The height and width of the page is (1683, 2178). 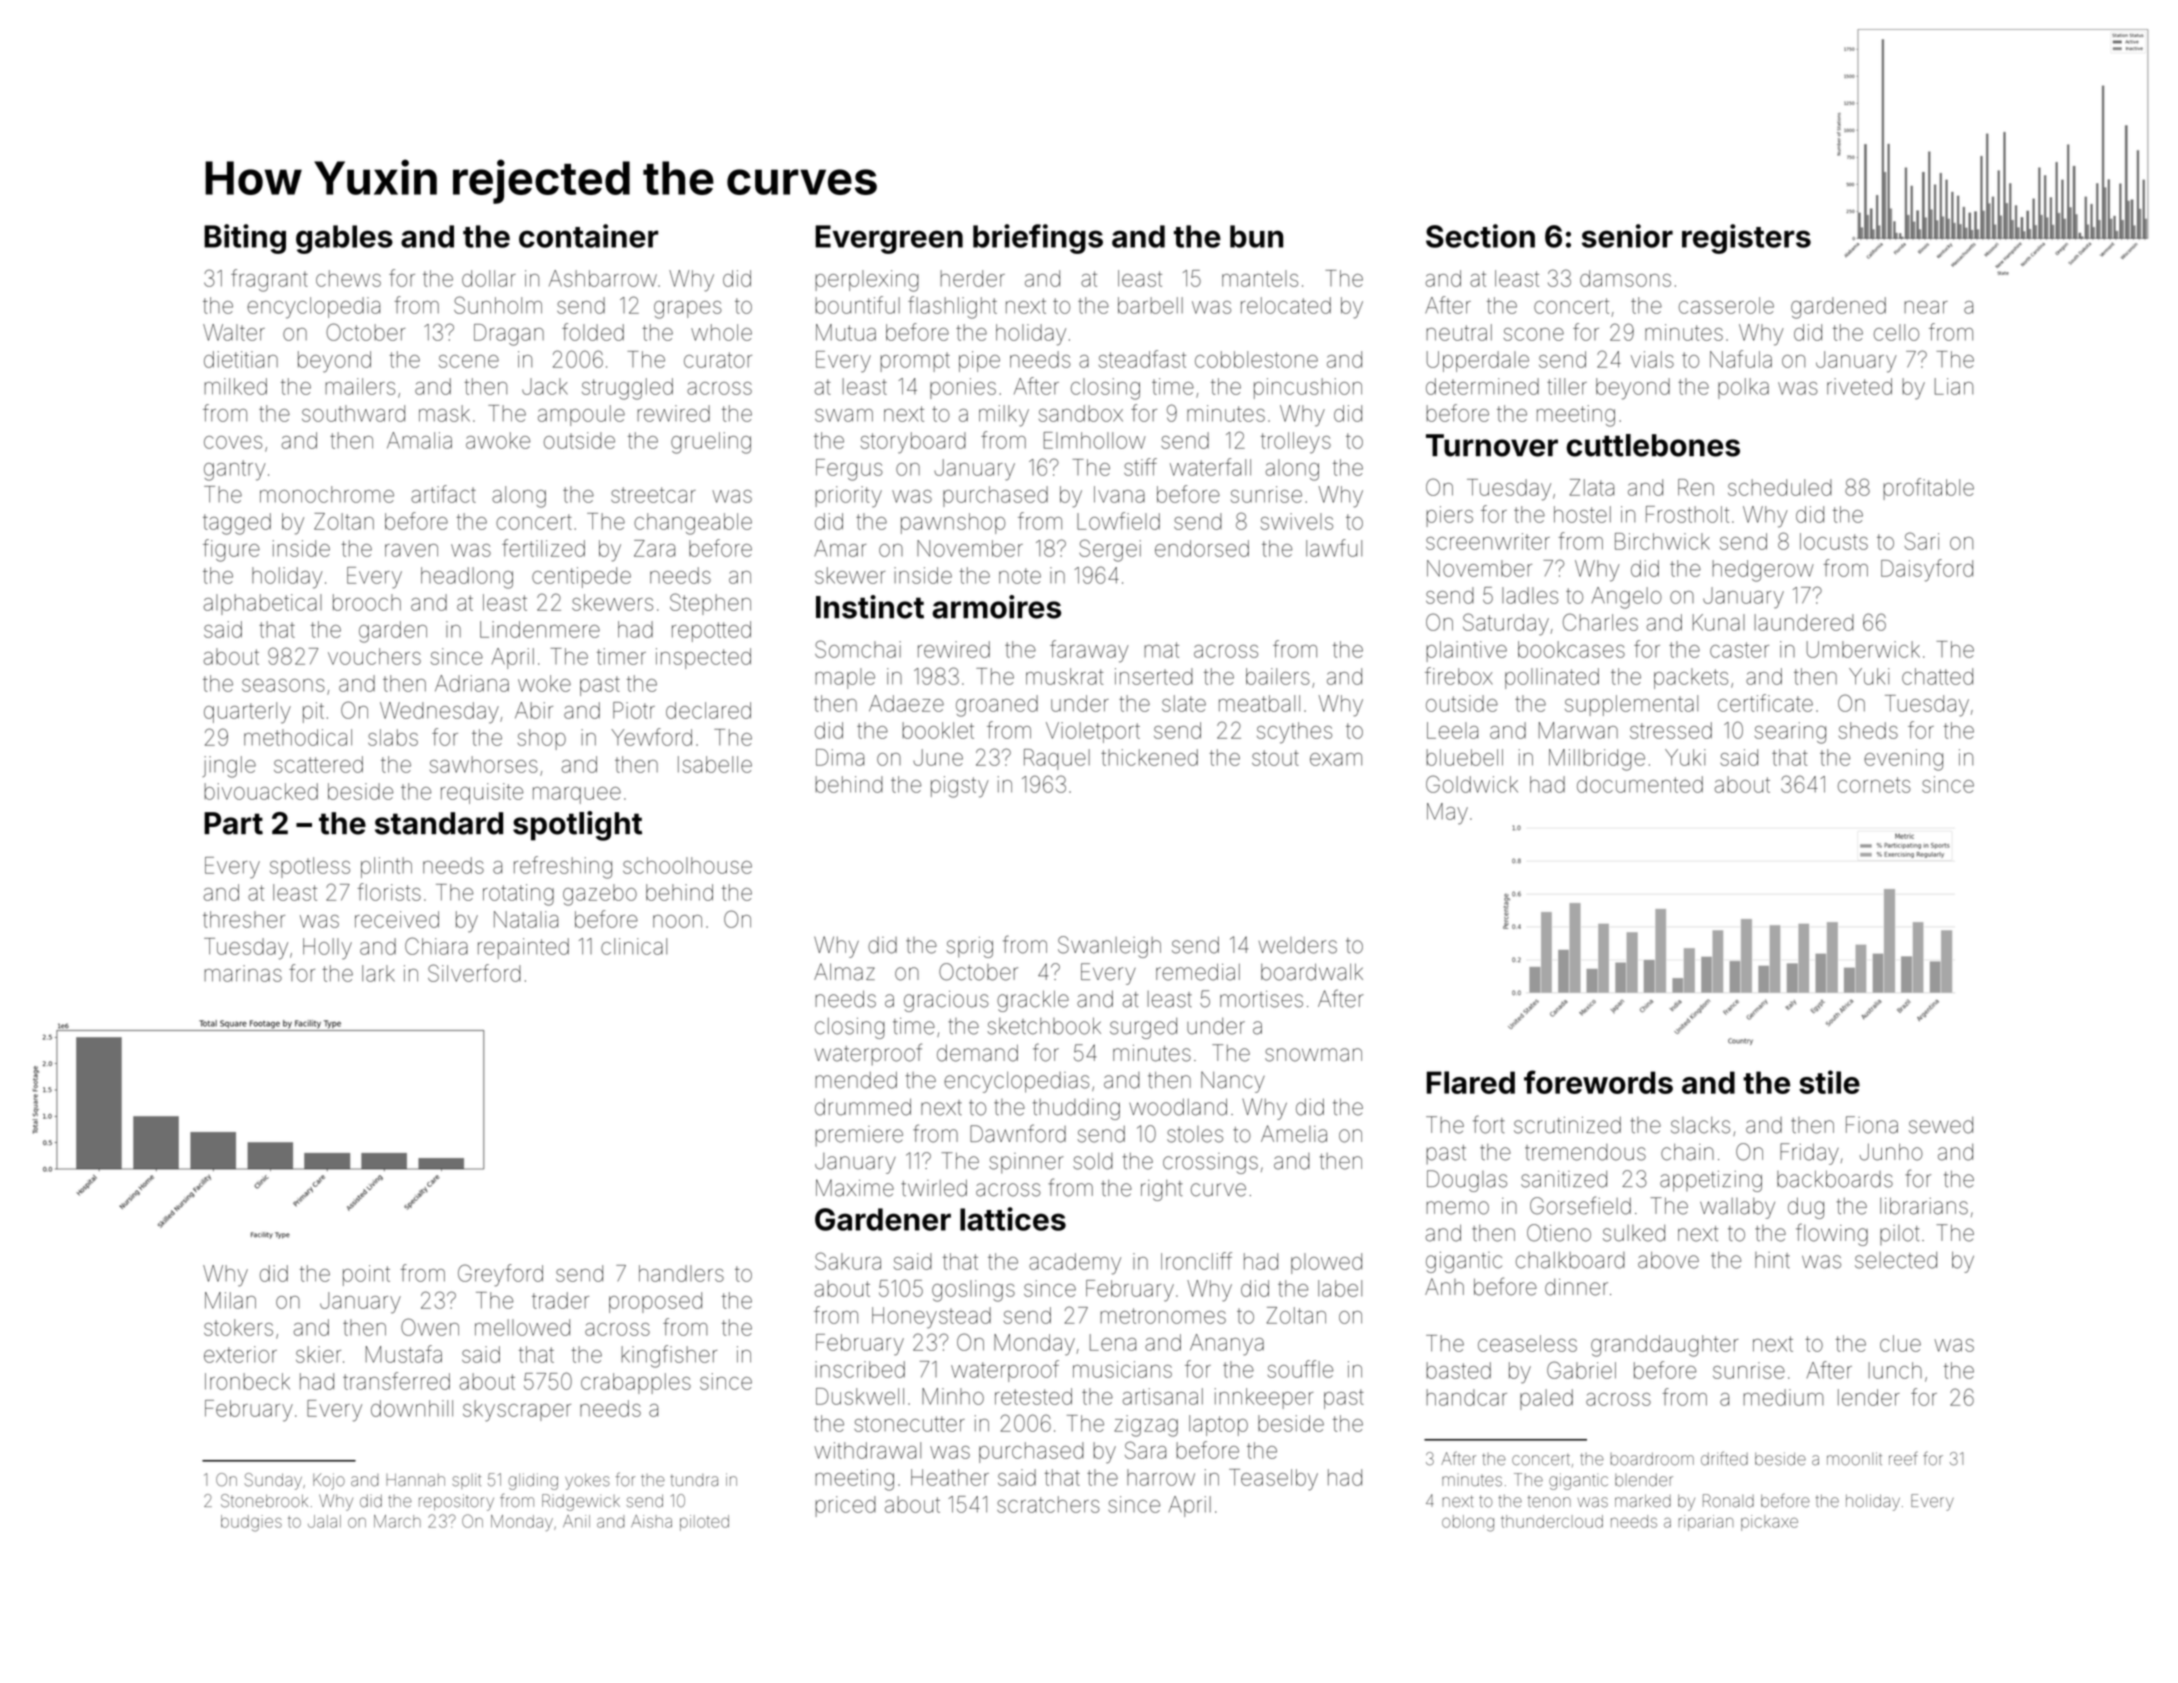 What do you see at coordinates (443, 494) in the page?
I see `artifact` at bounding box center [443, 494].
